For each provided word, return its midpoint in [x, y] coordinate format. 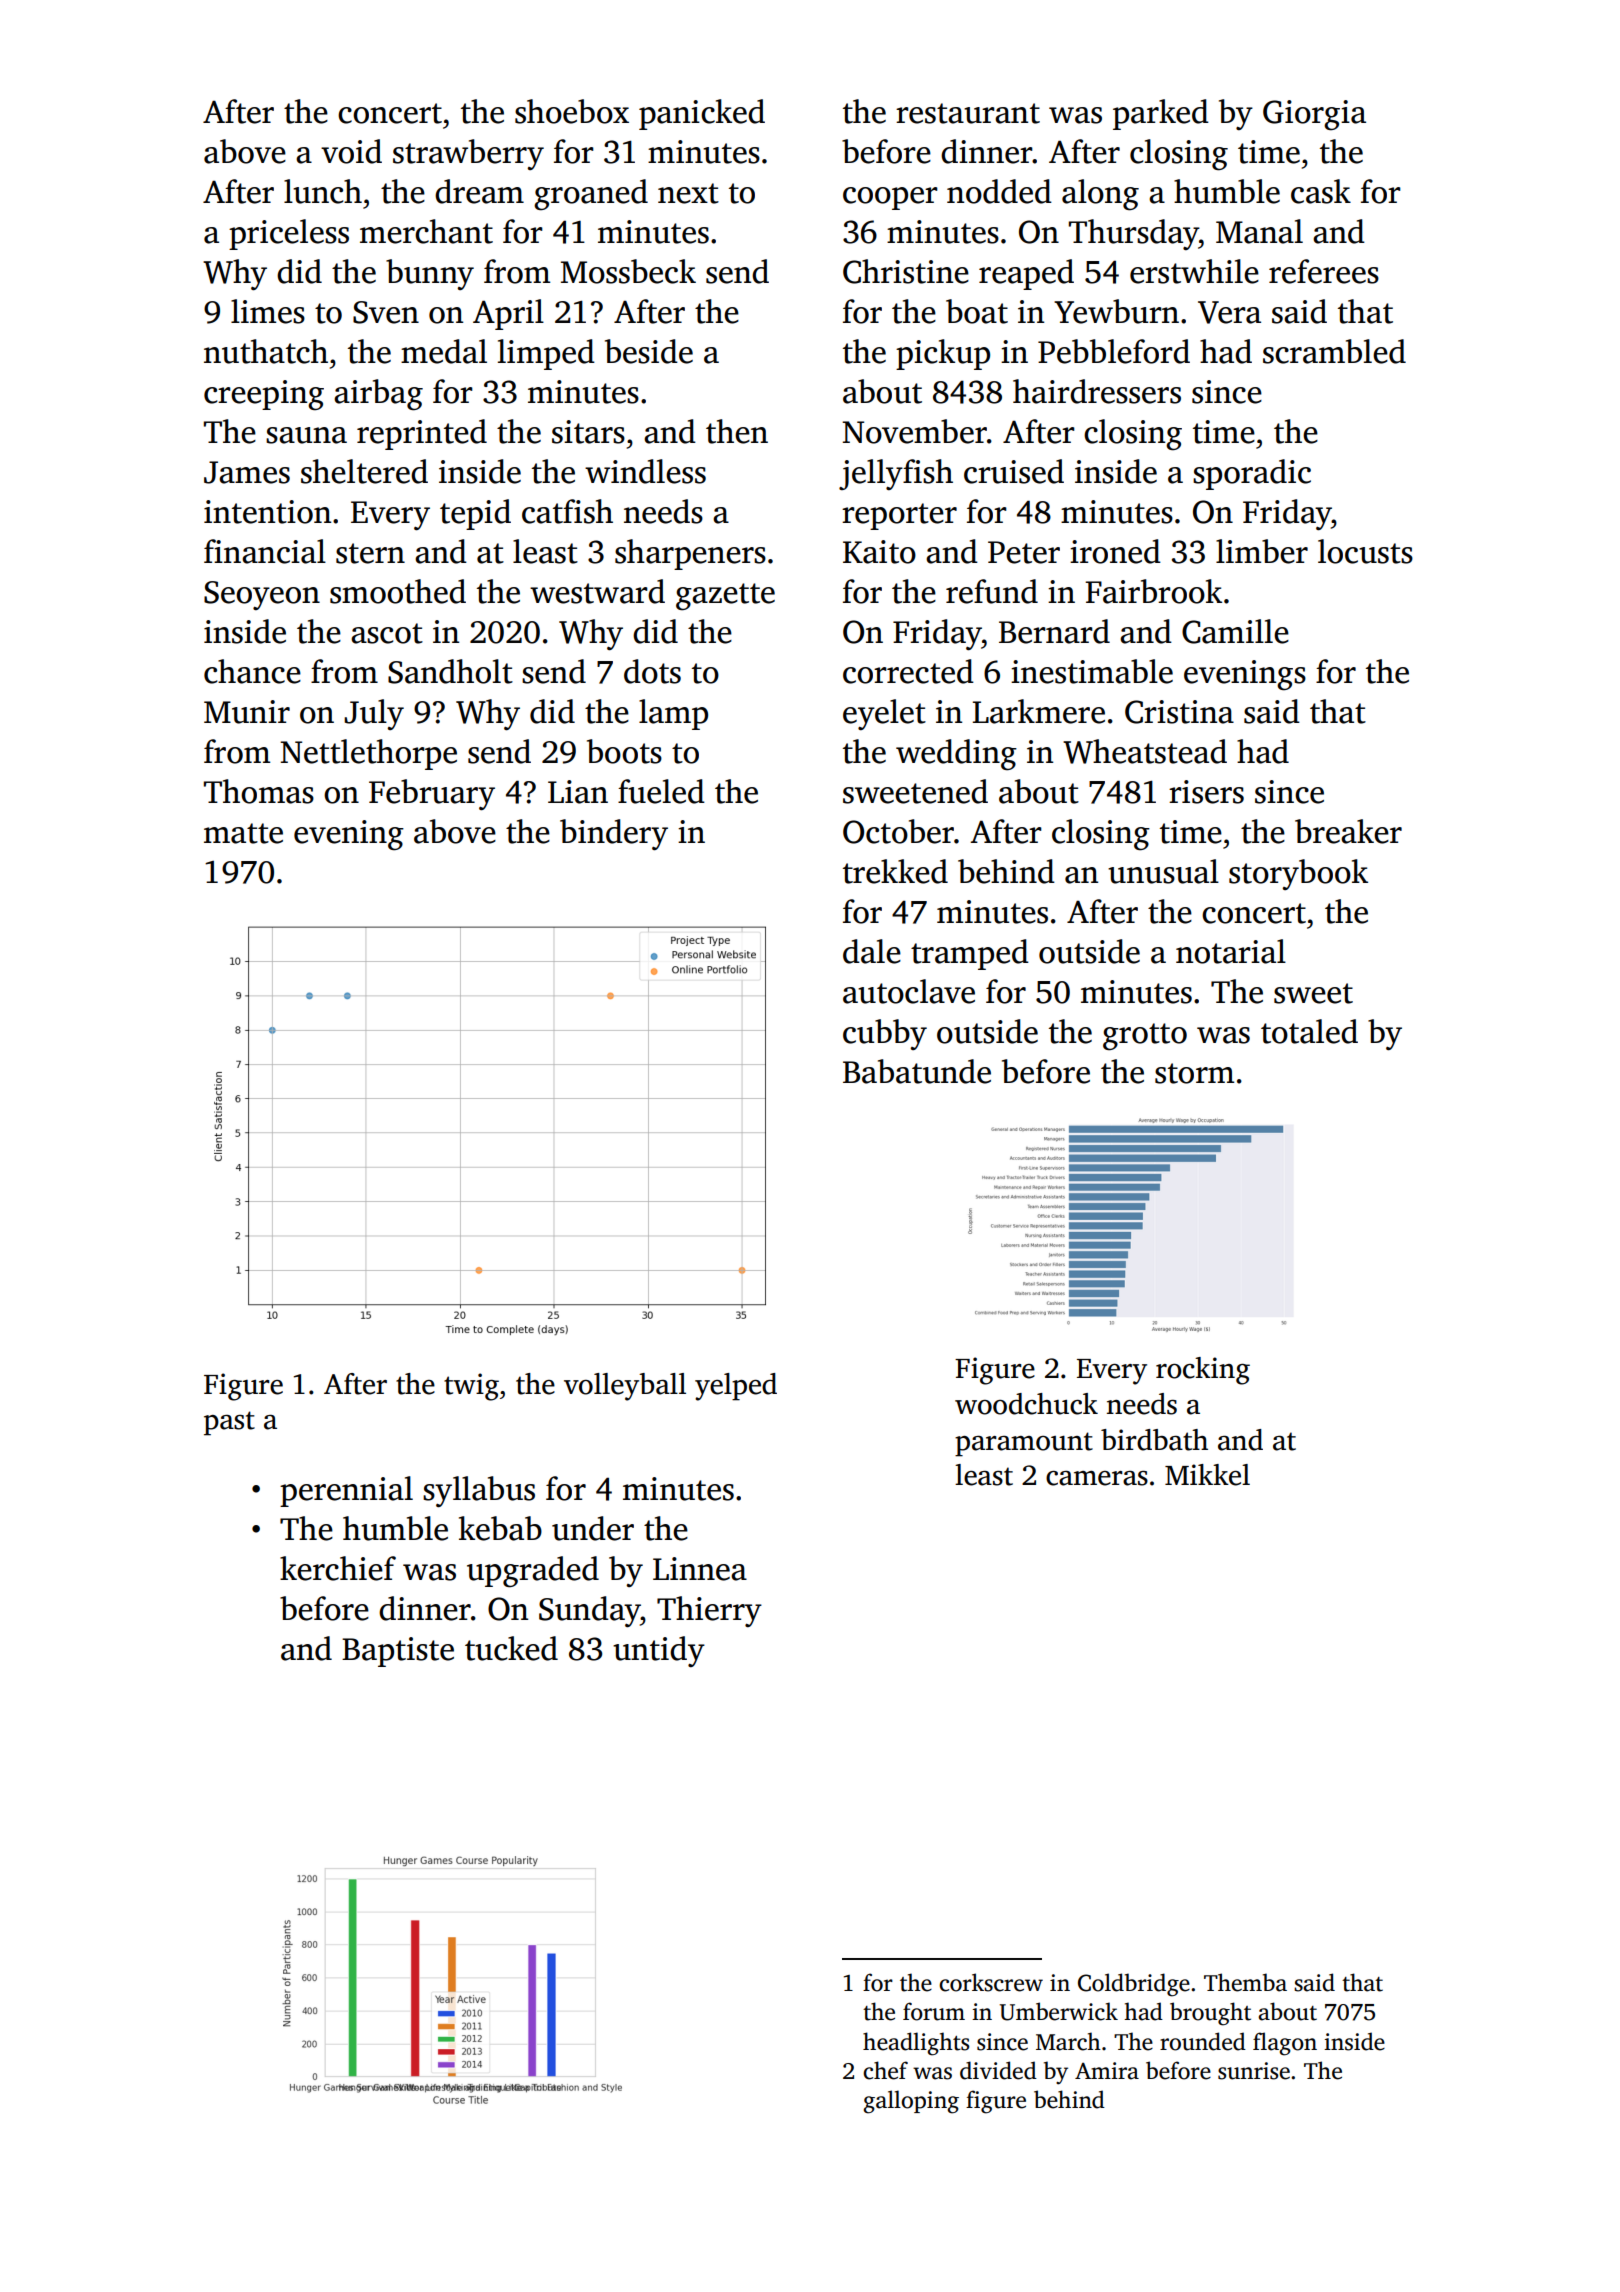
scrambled [1334, 351]
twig [471, 1387]
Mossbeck [628, 271]
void [351, 151]
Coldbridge [1134, 1985]
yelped [736, 1387]
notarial [1231, 951]
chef [885, 2070]
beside [649, 351]
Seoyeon [262, 595]
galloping [911, 2102]
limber [1262, 551]
